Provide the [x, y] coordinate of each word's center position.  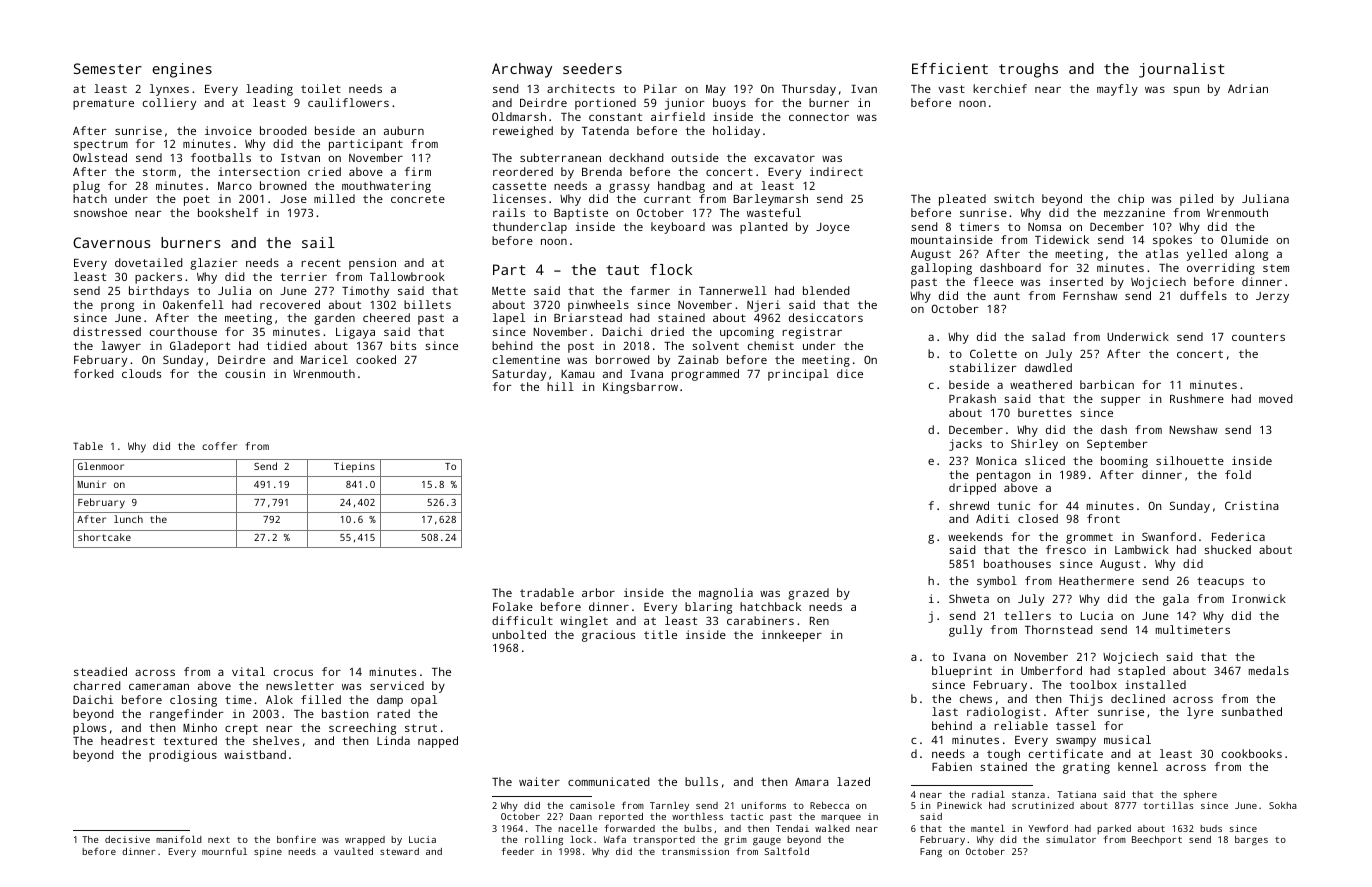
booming [1124, 462]
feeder [517, 851]
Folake [513, 606]
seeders [592, 68]
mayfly [1117, 90]
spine [268, 852]
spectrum [101, 145]
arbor [598, 592]
